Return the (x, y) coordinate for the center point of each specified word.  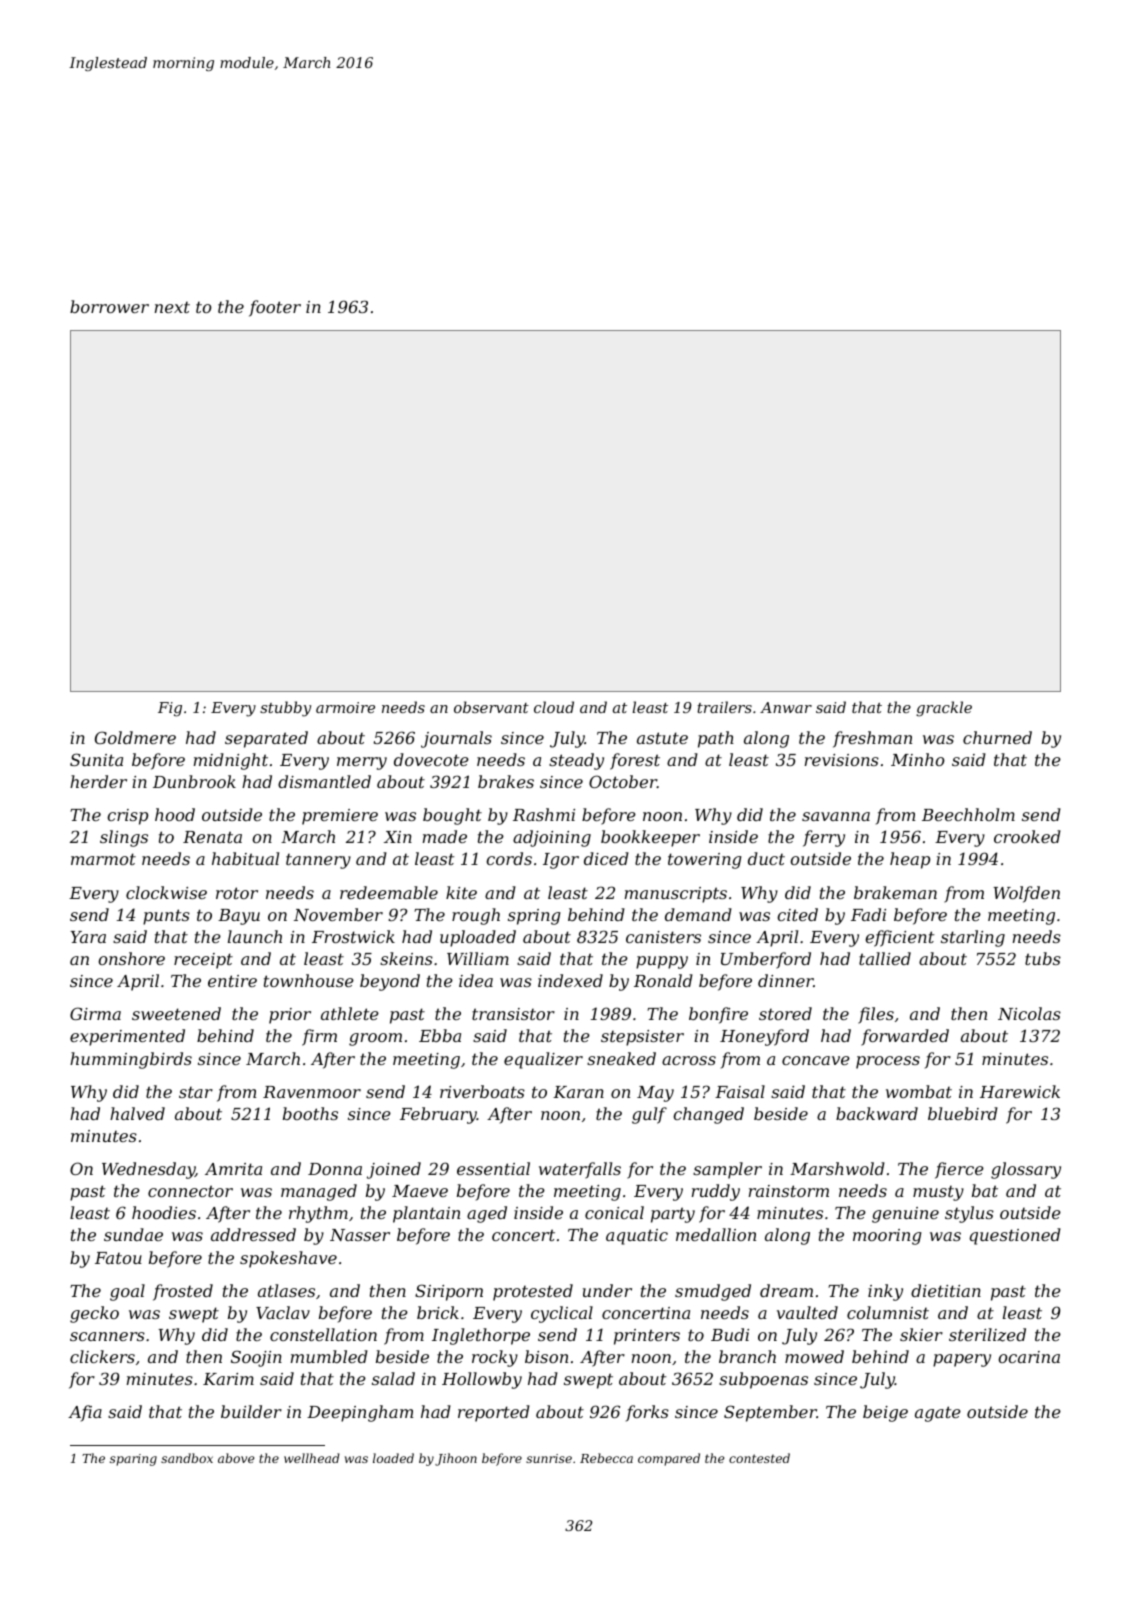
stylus (969, 1214)
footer (275, 308)
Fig (170, 709)
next (172, 307)
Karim (228, 1379)
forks (647, 1413)
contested (759, 1458)
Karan (578, 1092)
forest (635, 761)
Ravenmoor (312, 1092)
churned (997, 737)
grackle (944, 709)
